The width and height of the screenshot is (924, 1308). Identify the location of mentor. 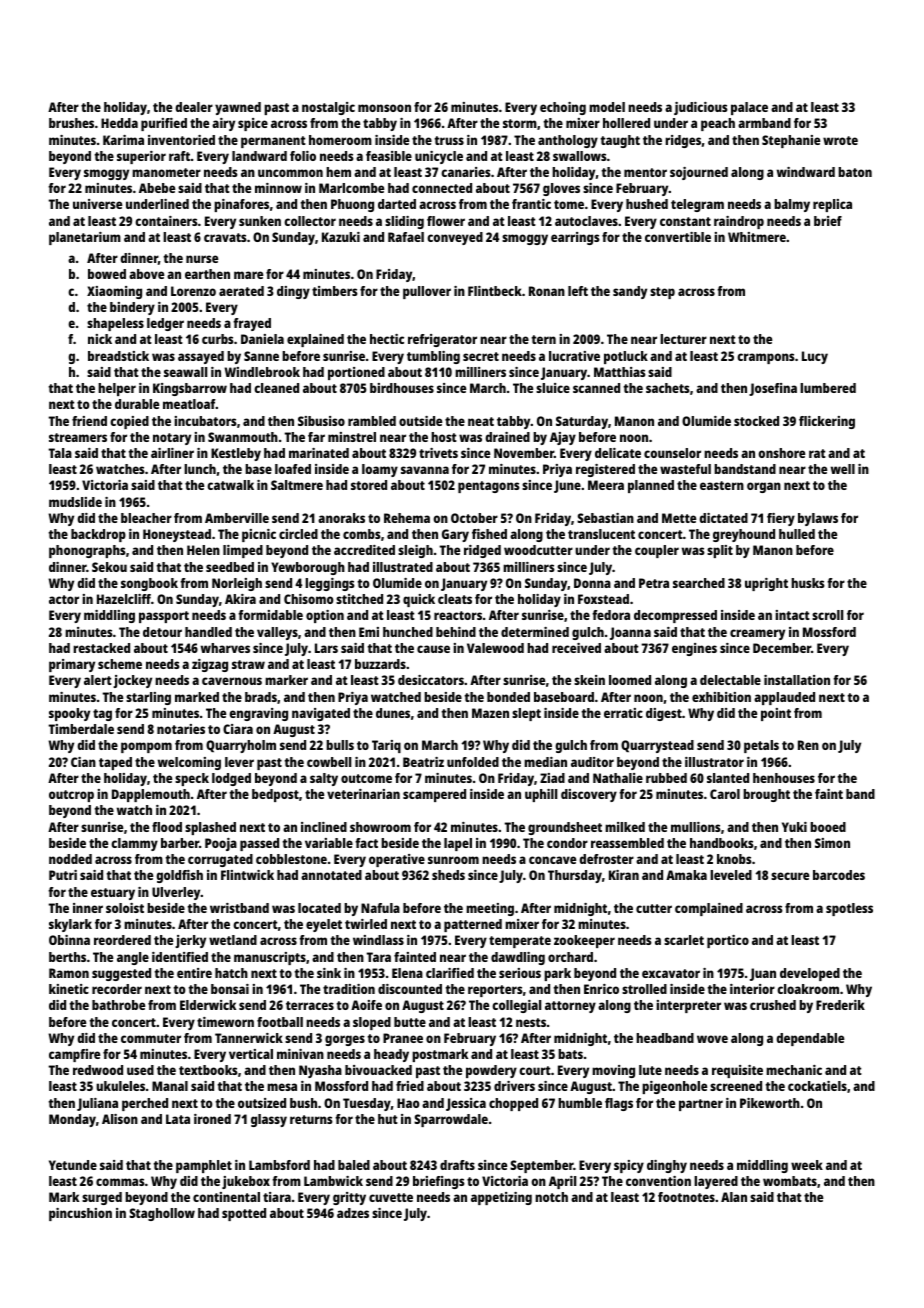
(645, 172).
